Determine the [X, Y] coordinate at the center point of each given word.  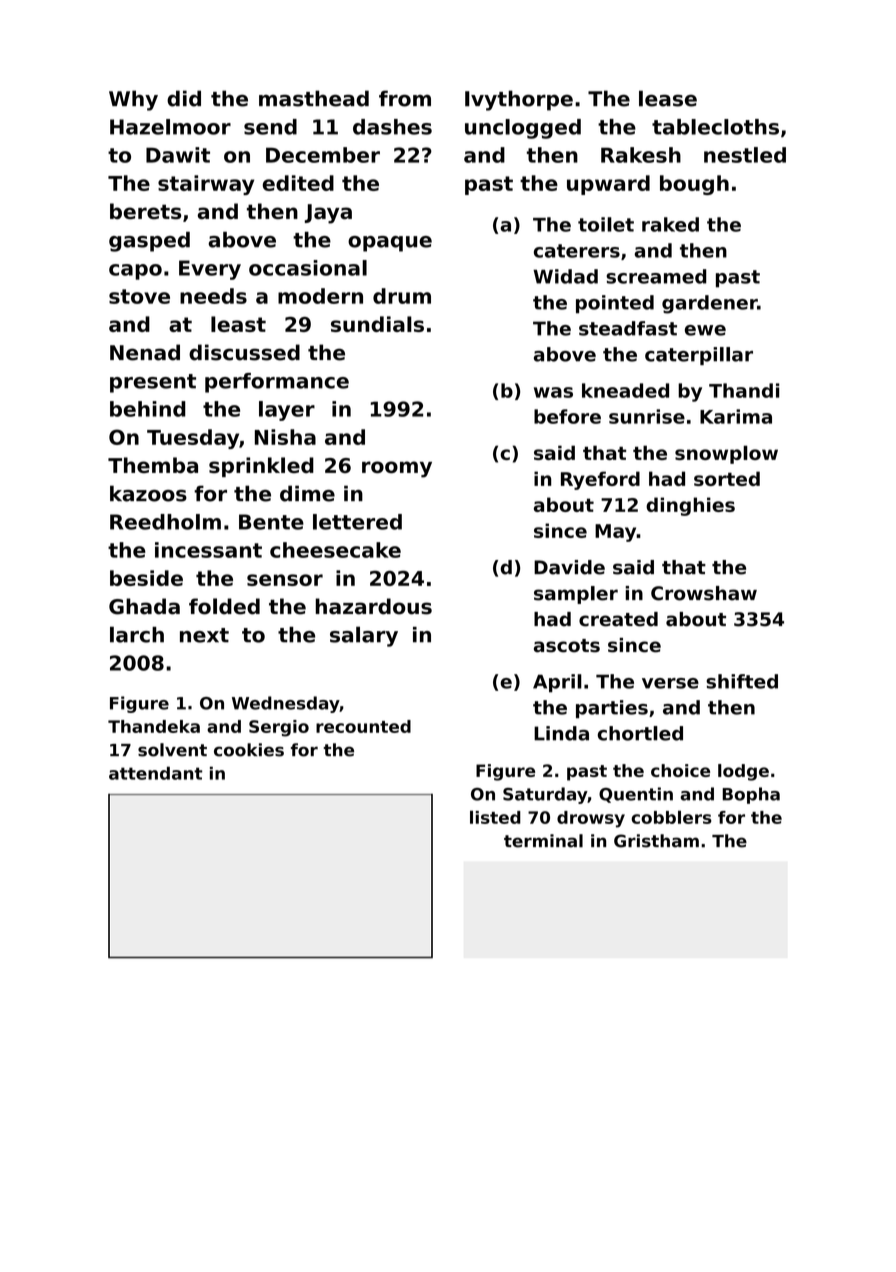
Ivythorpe [519, 100]
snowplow [726, 454]
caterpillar [699, 356]
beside [146, 578]
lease [668, 98]
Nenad [145, 352]
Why [133, 100]
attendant [155, 773]
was [553, 392]
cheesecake [335, 550]
